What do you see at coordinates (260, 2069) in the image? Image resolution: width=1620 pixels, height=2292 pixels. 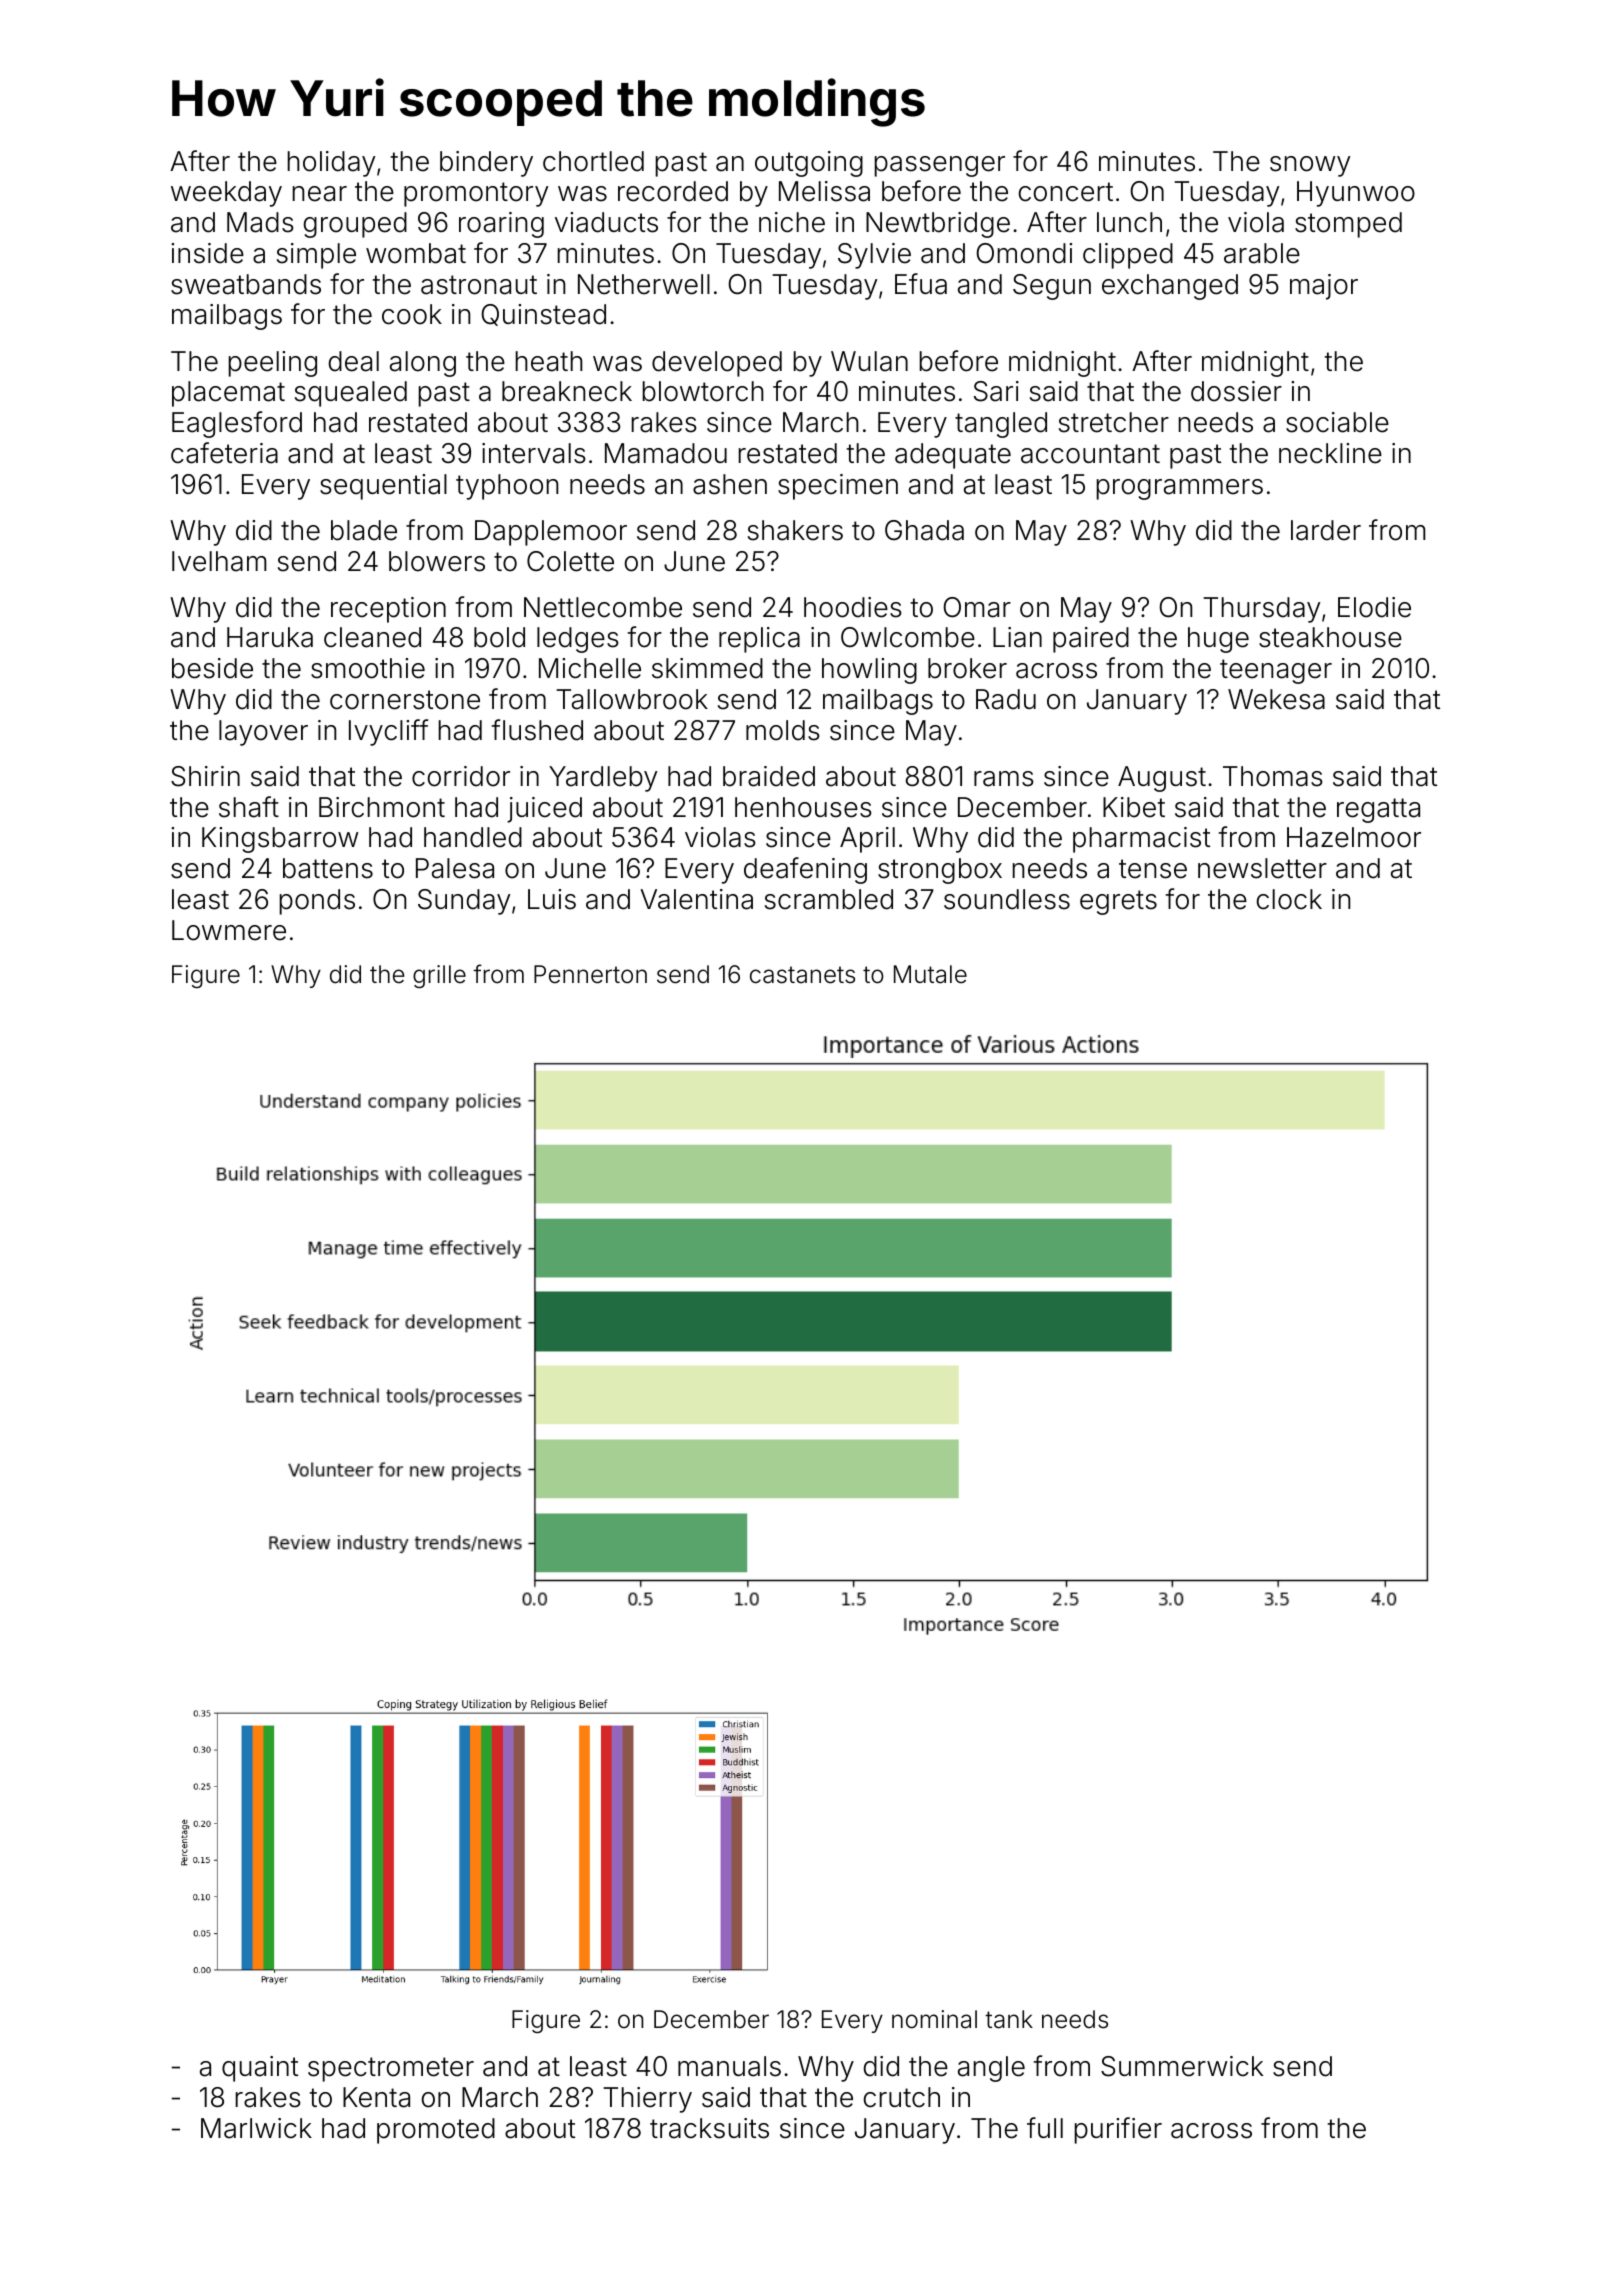 I see `quaint` at bounding box center [260, 2069].
